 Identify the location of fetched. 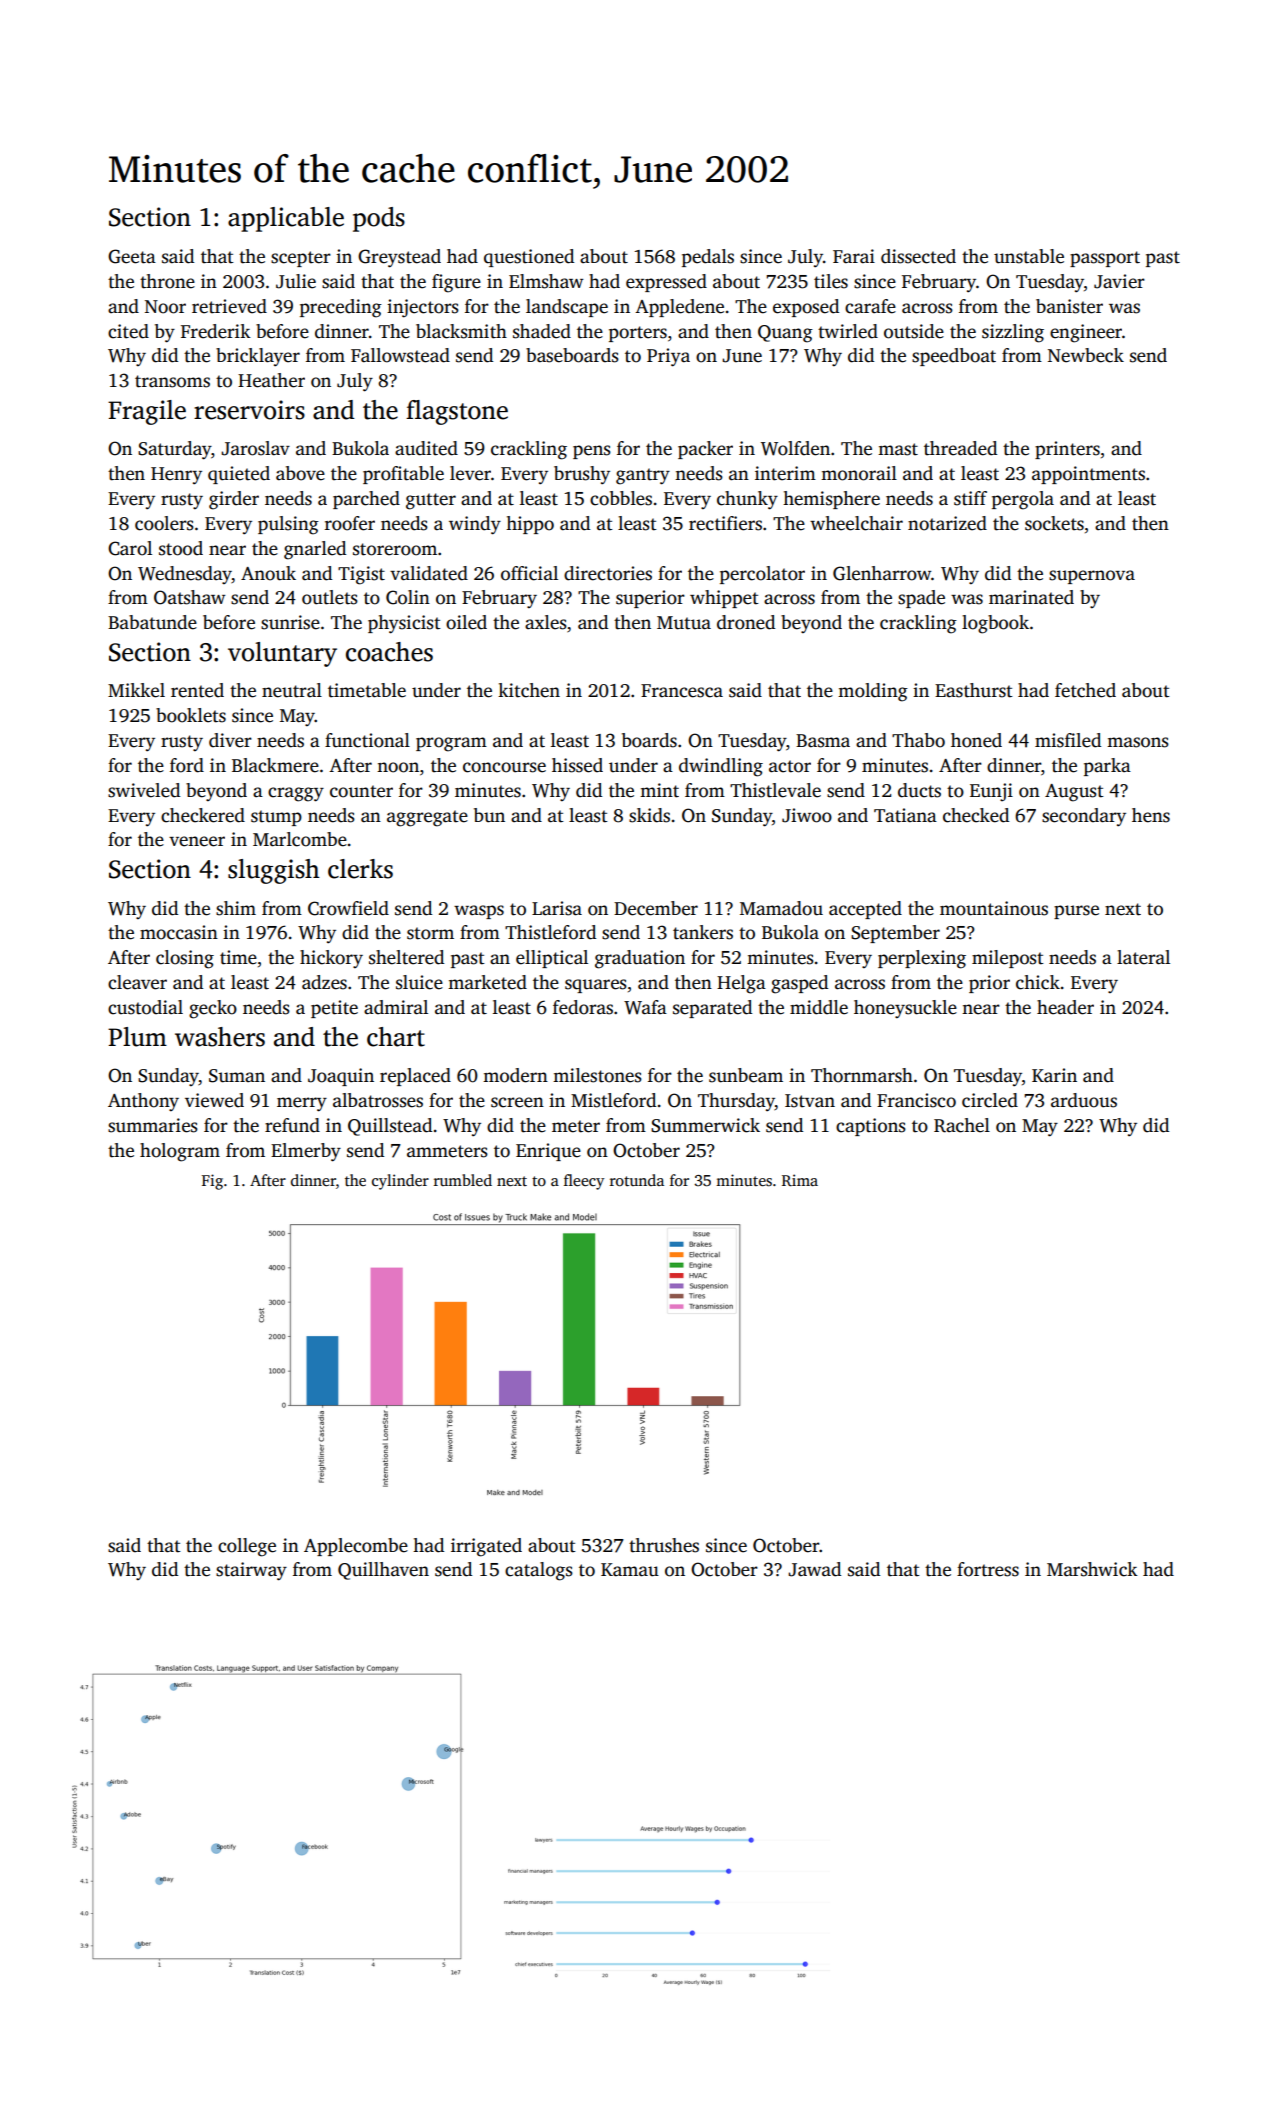
(1085, 690).
